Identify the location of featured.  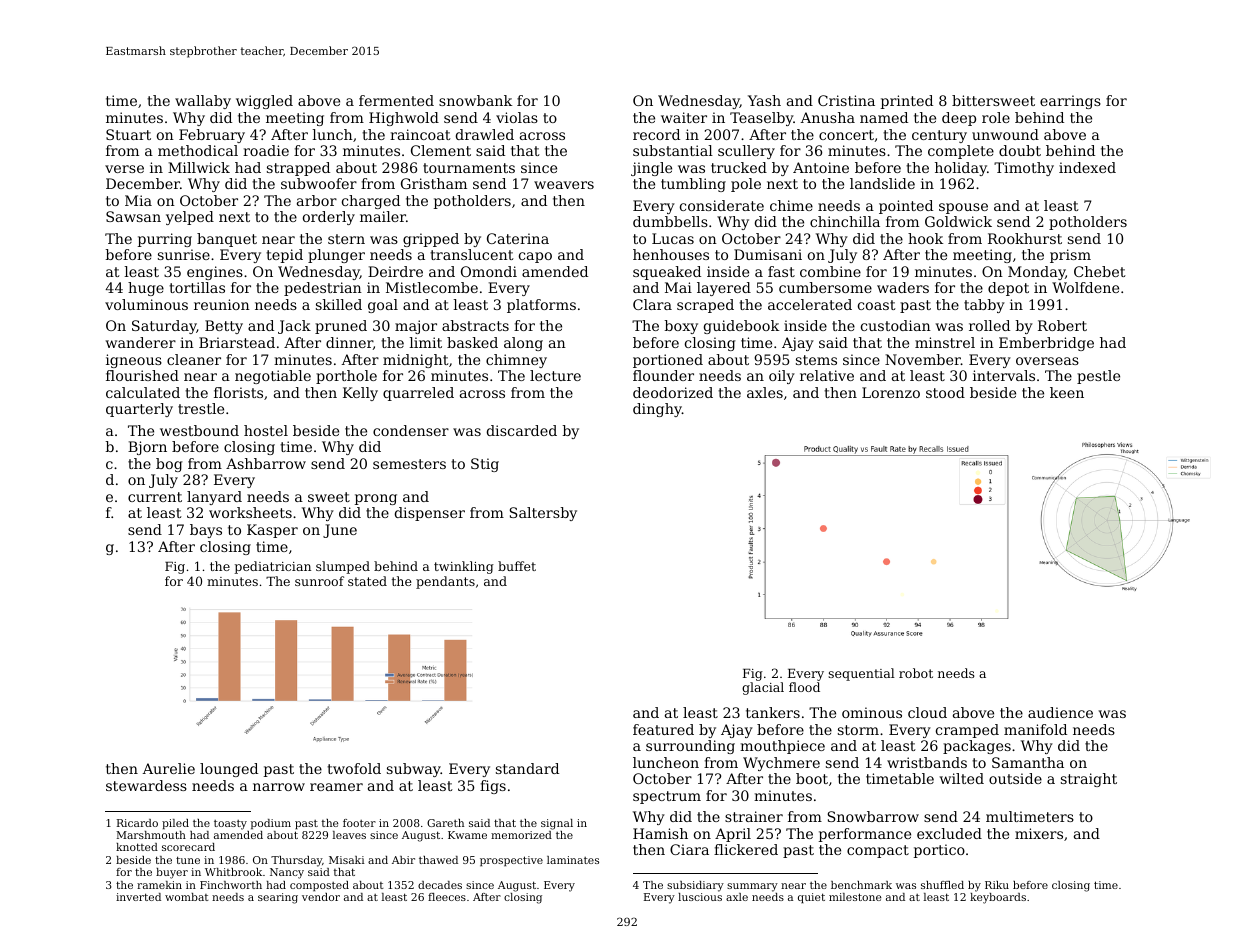
(663, 729).
